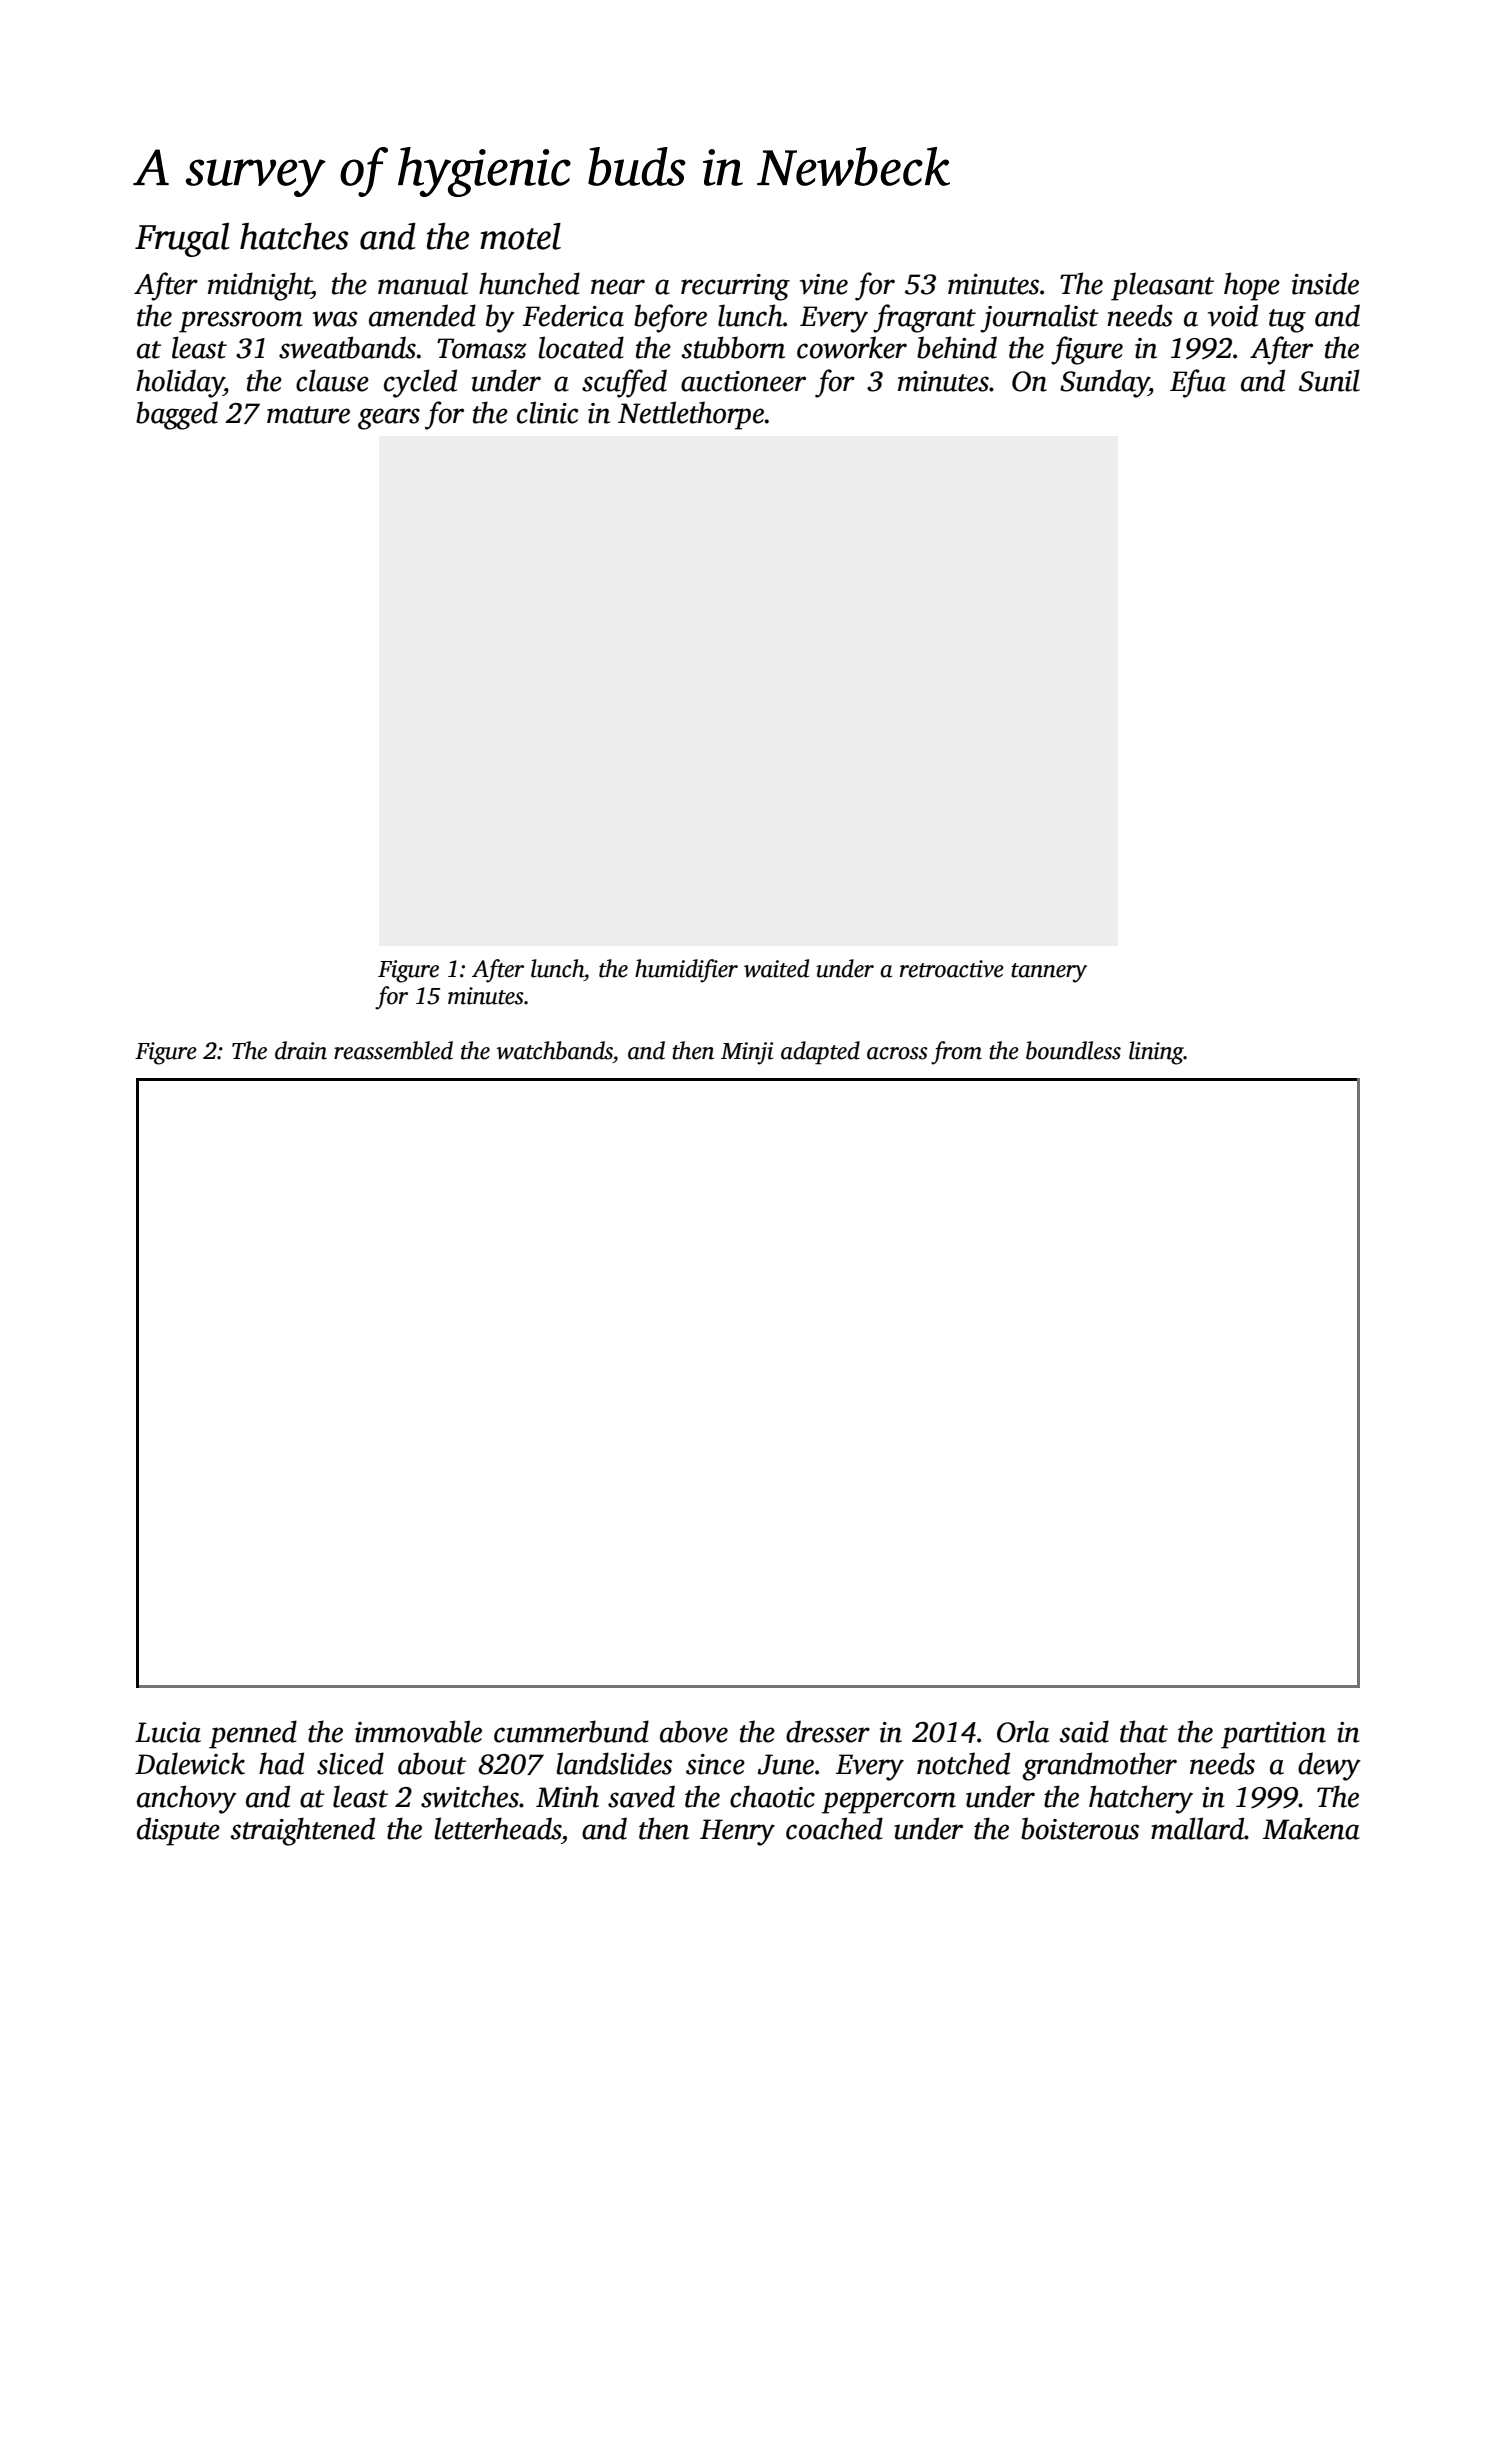 This document has height=2464, width=1496. Describe the element at coordinates (1325, 283) in the document. I see `inside` at that location.
